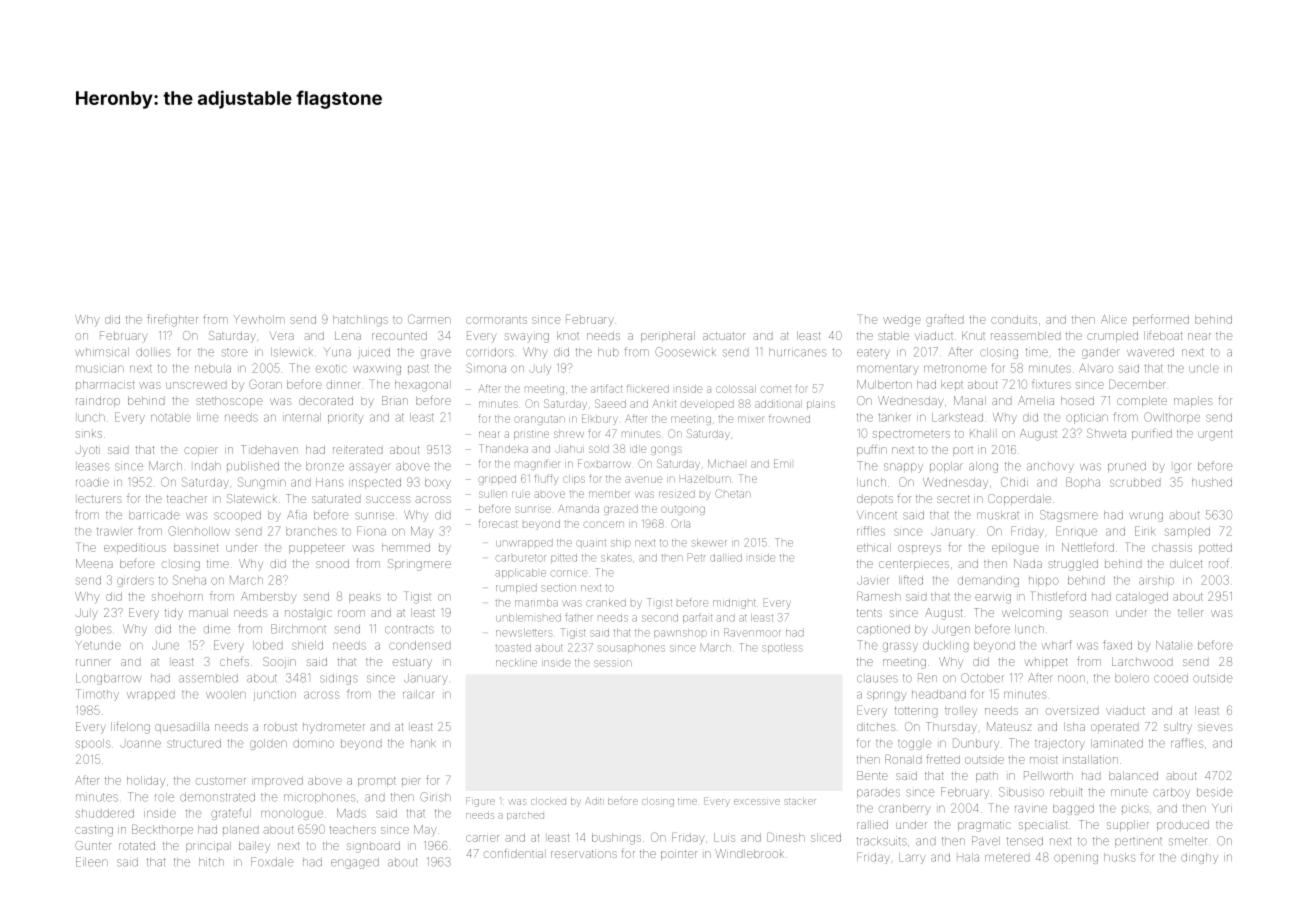 The image size is (1308, 924). Describe the element at coordinates (346, 419) in the screenshot. I see `priority` at that location.
